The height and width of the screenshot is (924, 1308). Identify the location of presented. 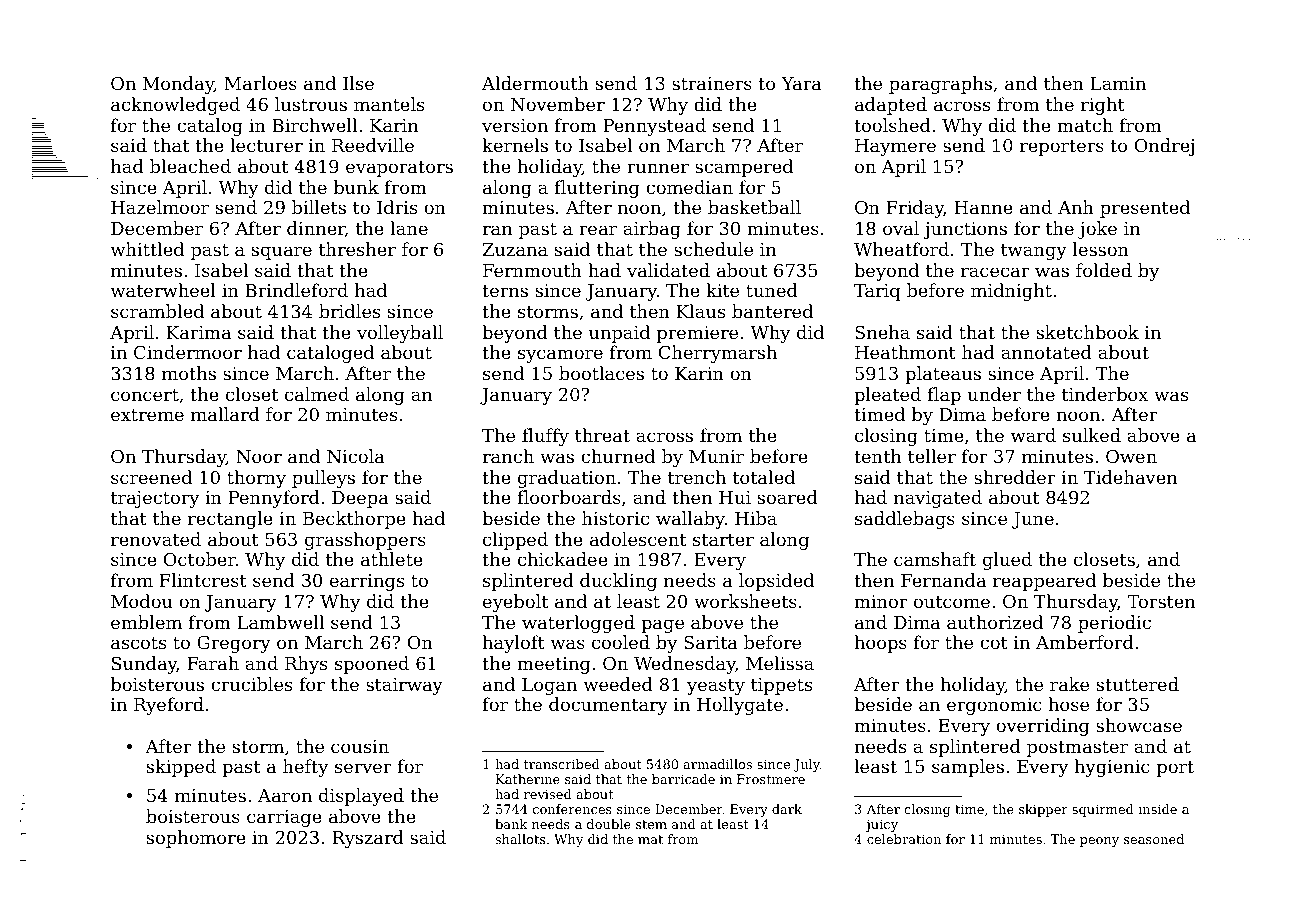
(1145, 209).
